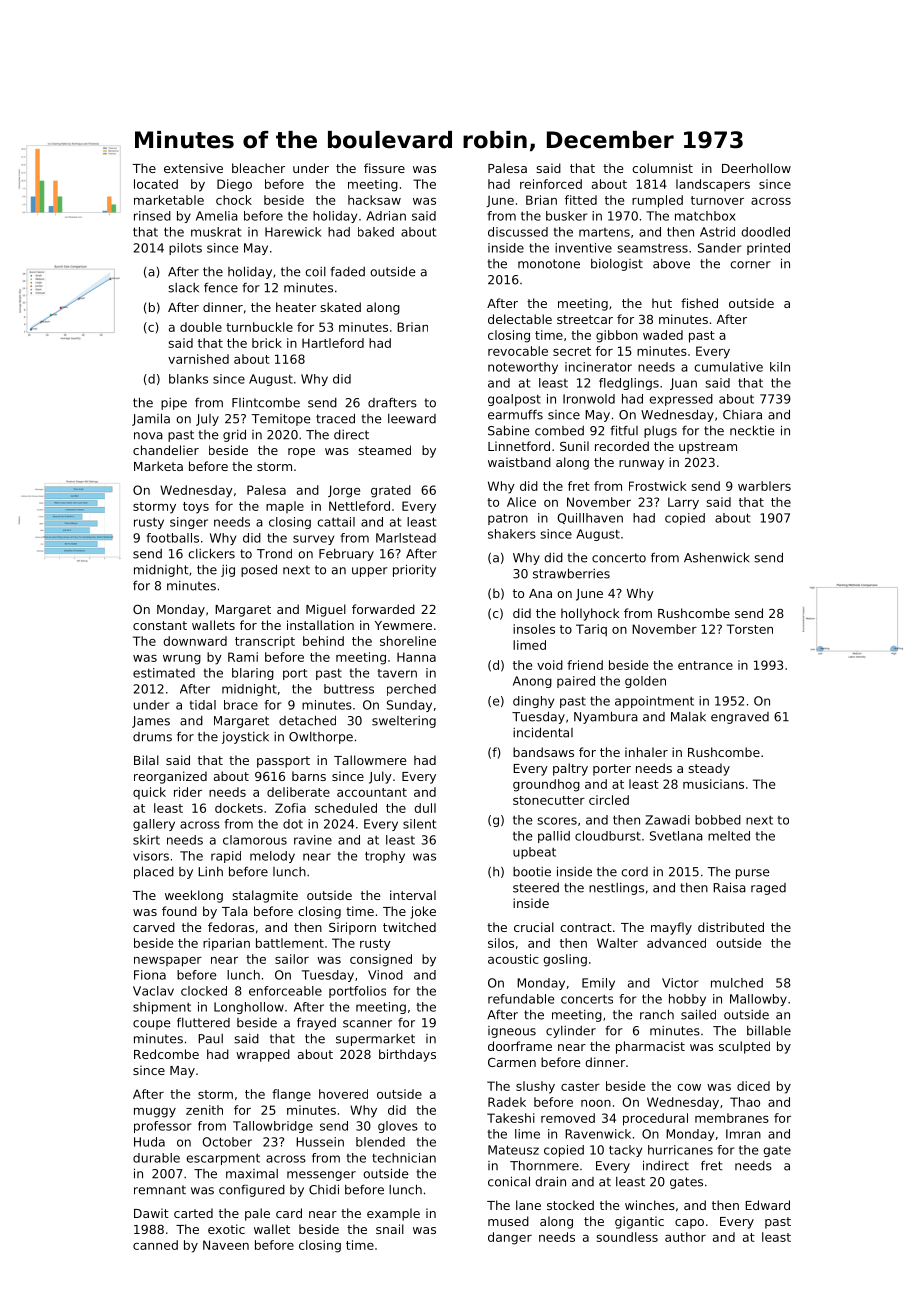  Describe the element at coordinates (226, 1245) in the page. I see `Naveen` at that location.
